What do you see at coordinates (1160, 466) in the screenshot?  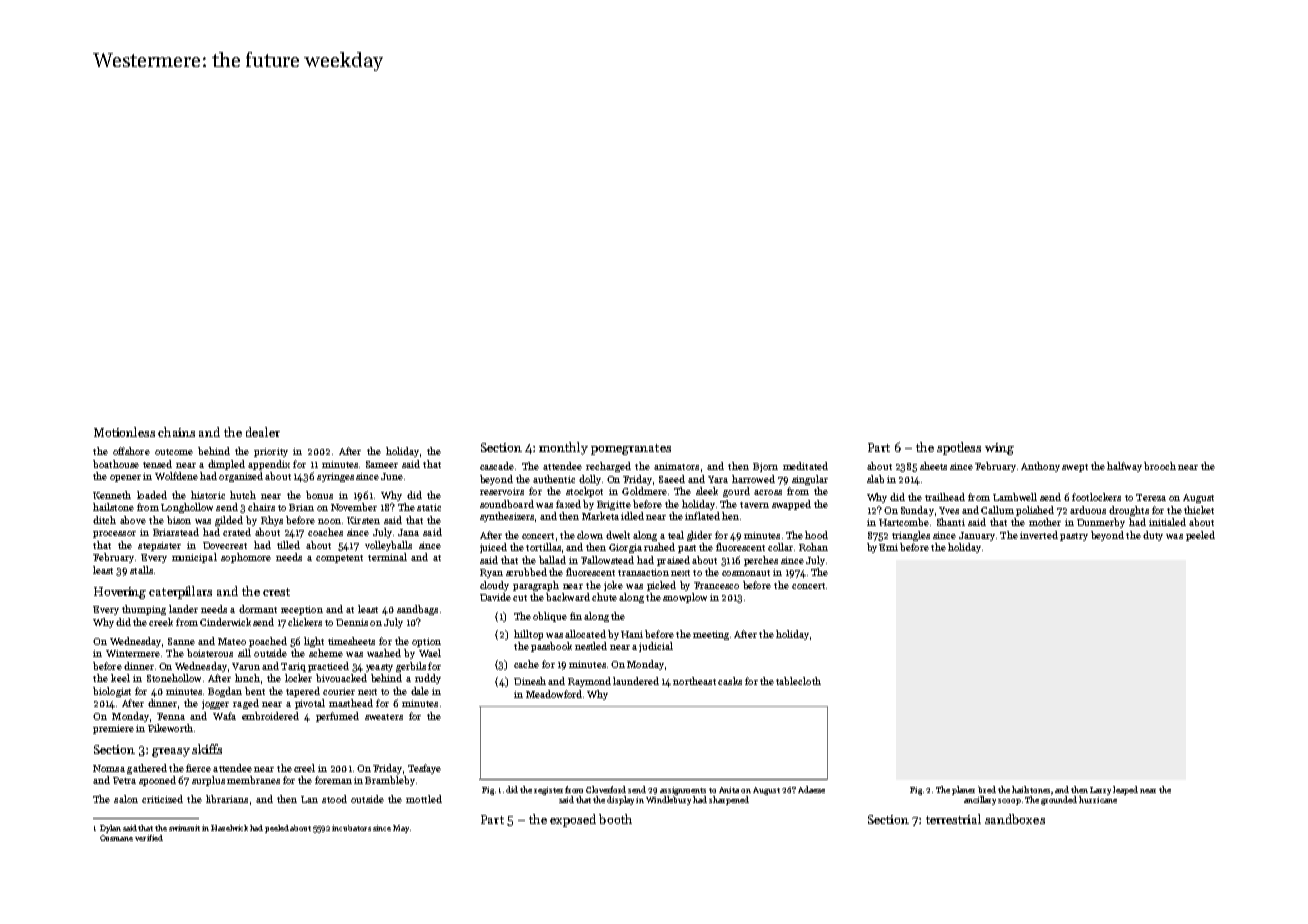 I see `brooch` at bounding box center [1160, 466].
